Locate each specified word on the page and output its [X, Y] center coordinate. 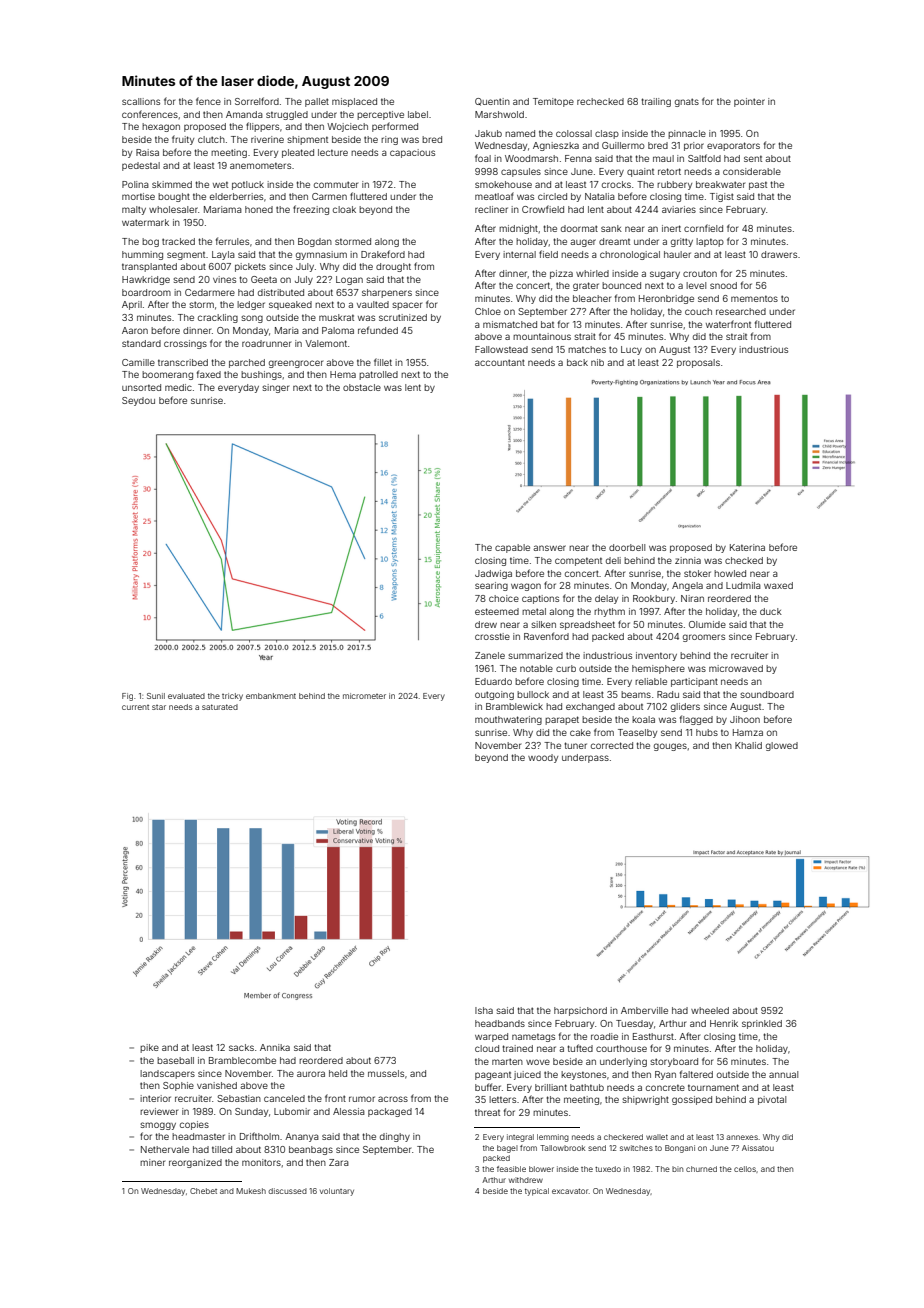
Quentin [492, 102]
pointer [749, 102]
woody [543, 758]
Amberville [644, 1010]
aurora [311, 1074]
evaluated [186, 696]
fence [208, 101]
